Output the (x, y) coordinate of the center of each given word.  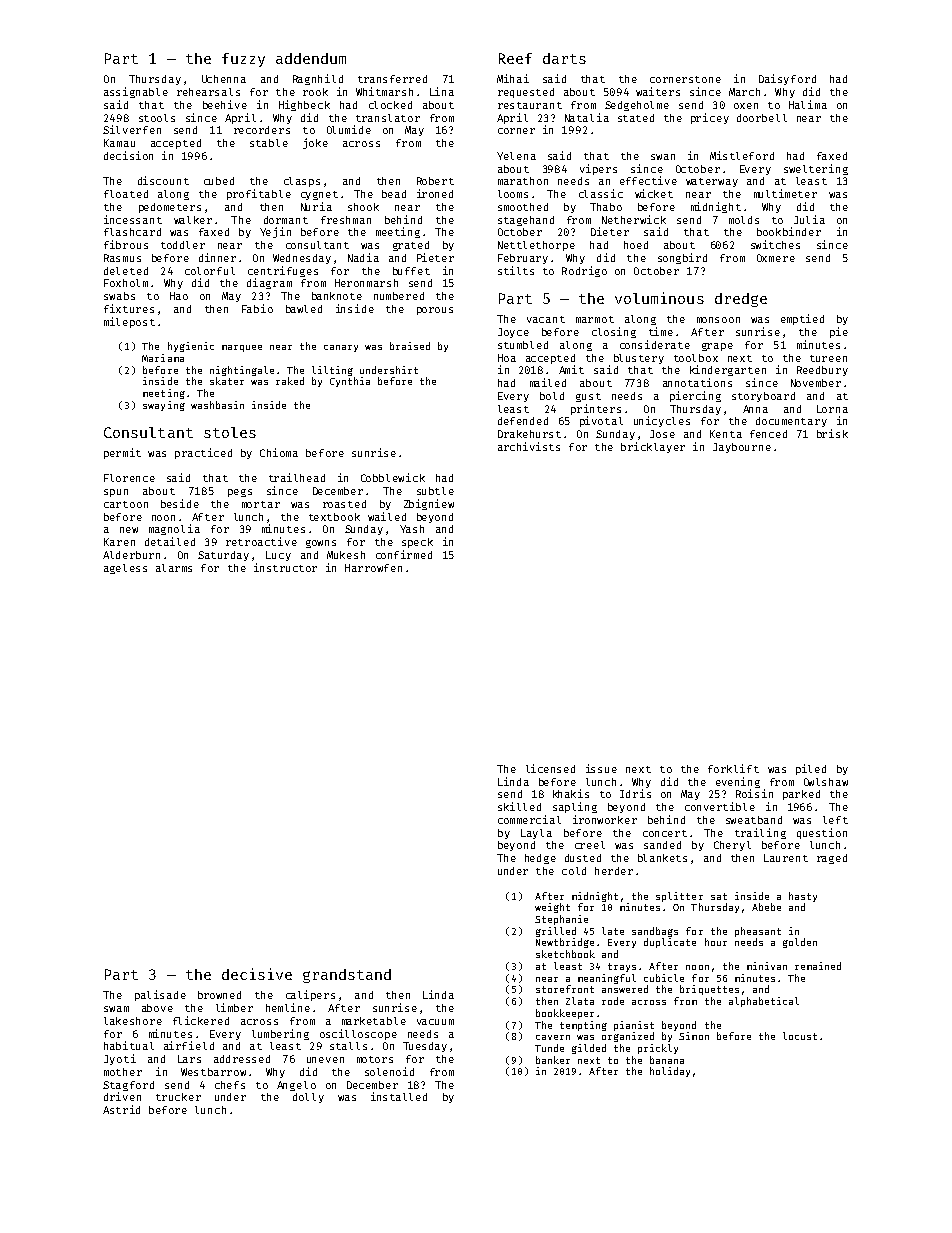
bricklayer (653, 447)
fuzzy (243, 60)
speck (417, 543)
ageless (125, 569)
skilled (519, 806)
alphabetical (764, 1002)
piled (811, 769)
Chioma (279, 452)
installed (399, 1096)
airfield (189, 1045)
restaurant (530, 105)
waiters (658, 91)
